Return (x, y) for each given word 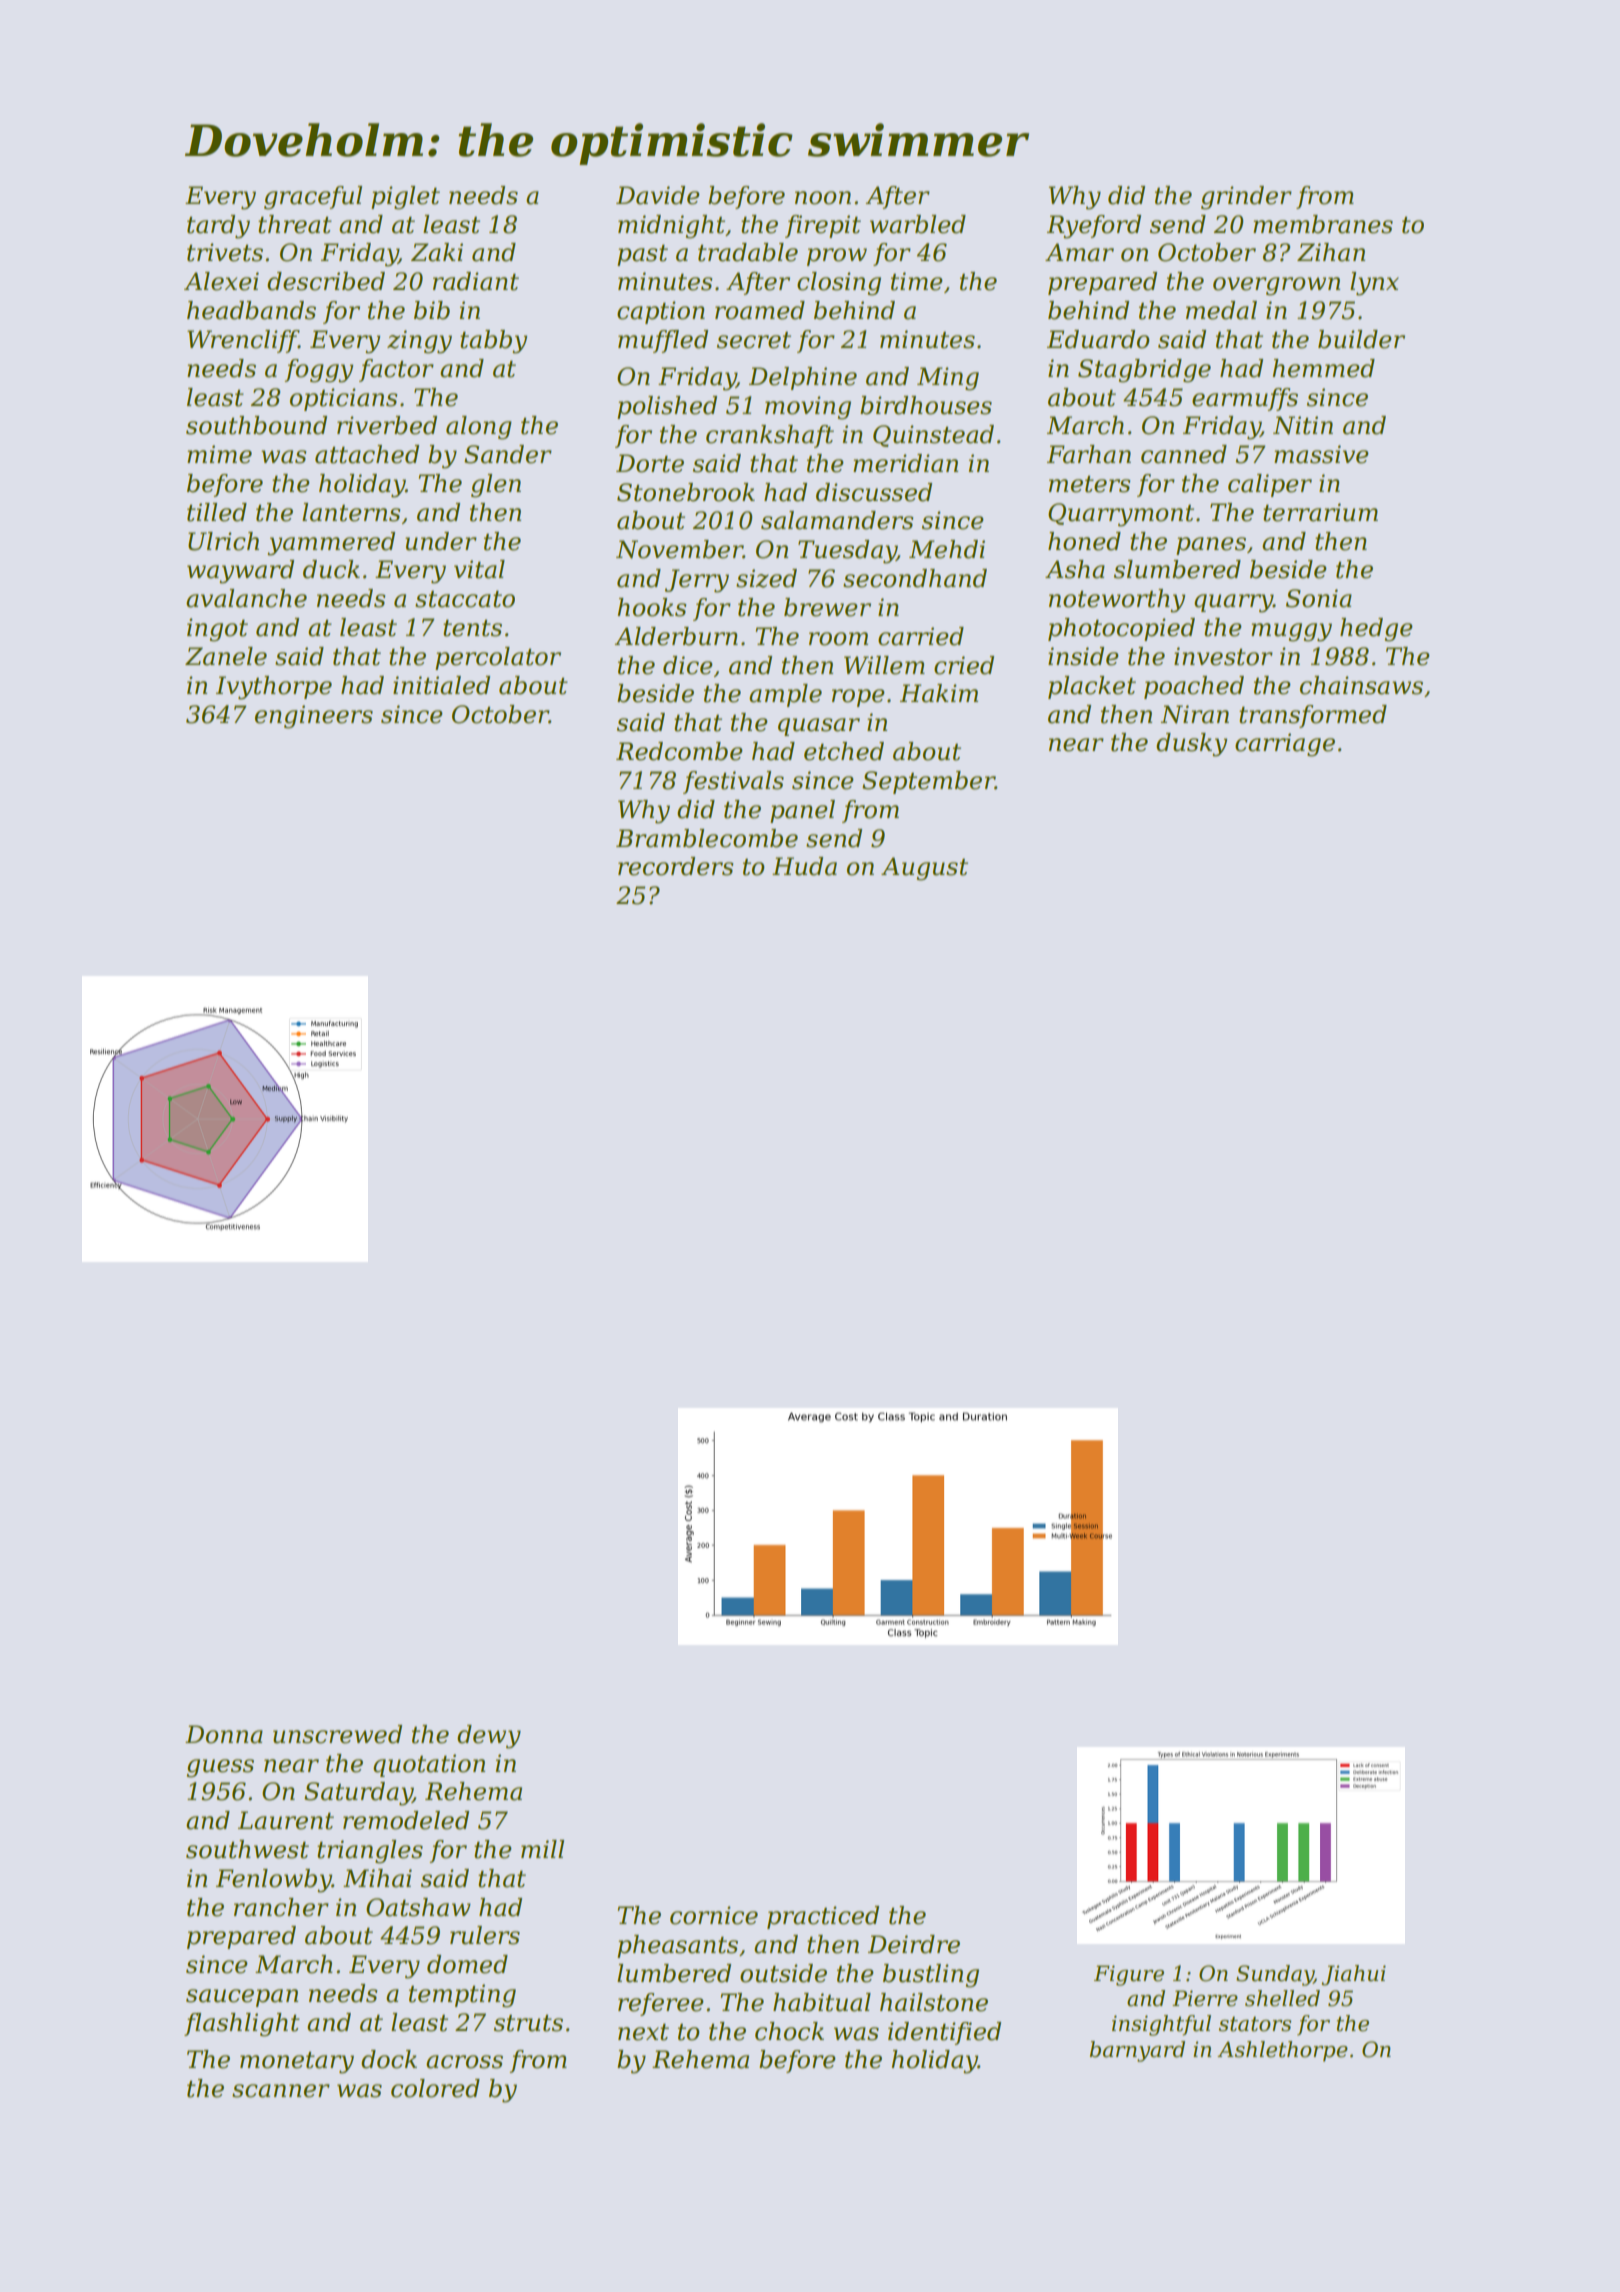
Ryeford (1094, 227)
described (326, 281)
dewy (489, 1737)
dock (389, 2059)
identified (944, 2033)
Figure (1129, 1975)
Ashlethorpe (1282, 2051)
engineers (314, 717)
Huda (804, 866)
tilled (217, 512)
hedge (1376, 630)
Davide (658, 195)
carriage (1285, 745)
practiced (823, 1917)
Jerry (697, 581)
